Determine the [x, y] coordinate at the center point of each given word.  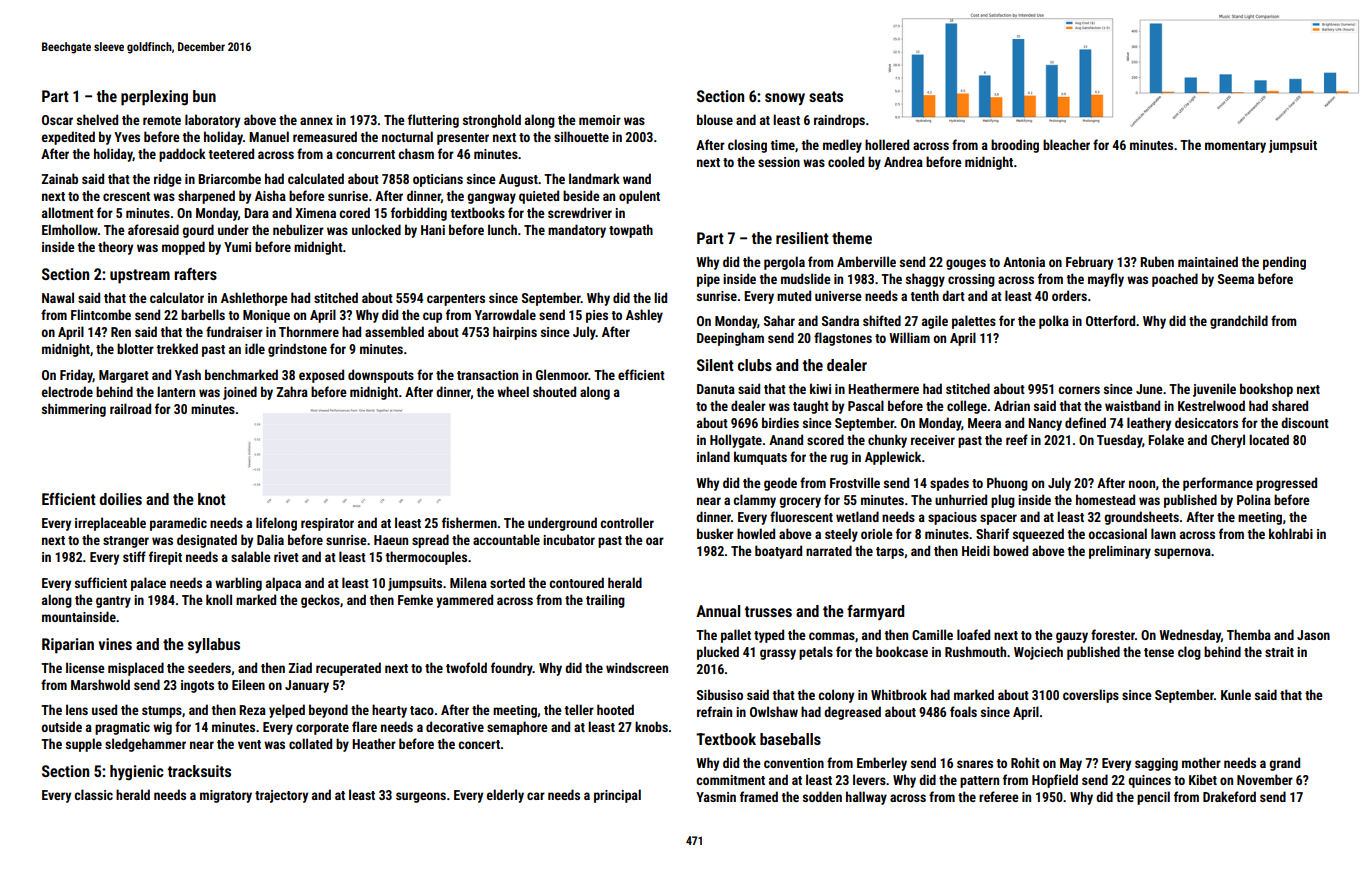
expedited [68, 138]
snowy [785, 99]
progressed [1286, 484]
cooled [846, 161]
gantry [113, 602]
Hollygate [736, 441]
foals [963, 711]
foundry [512, 669]
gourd [198, 231]
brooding [1015, 146]
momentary [1235, 147]
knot [212, 499]
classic [93, 794]
